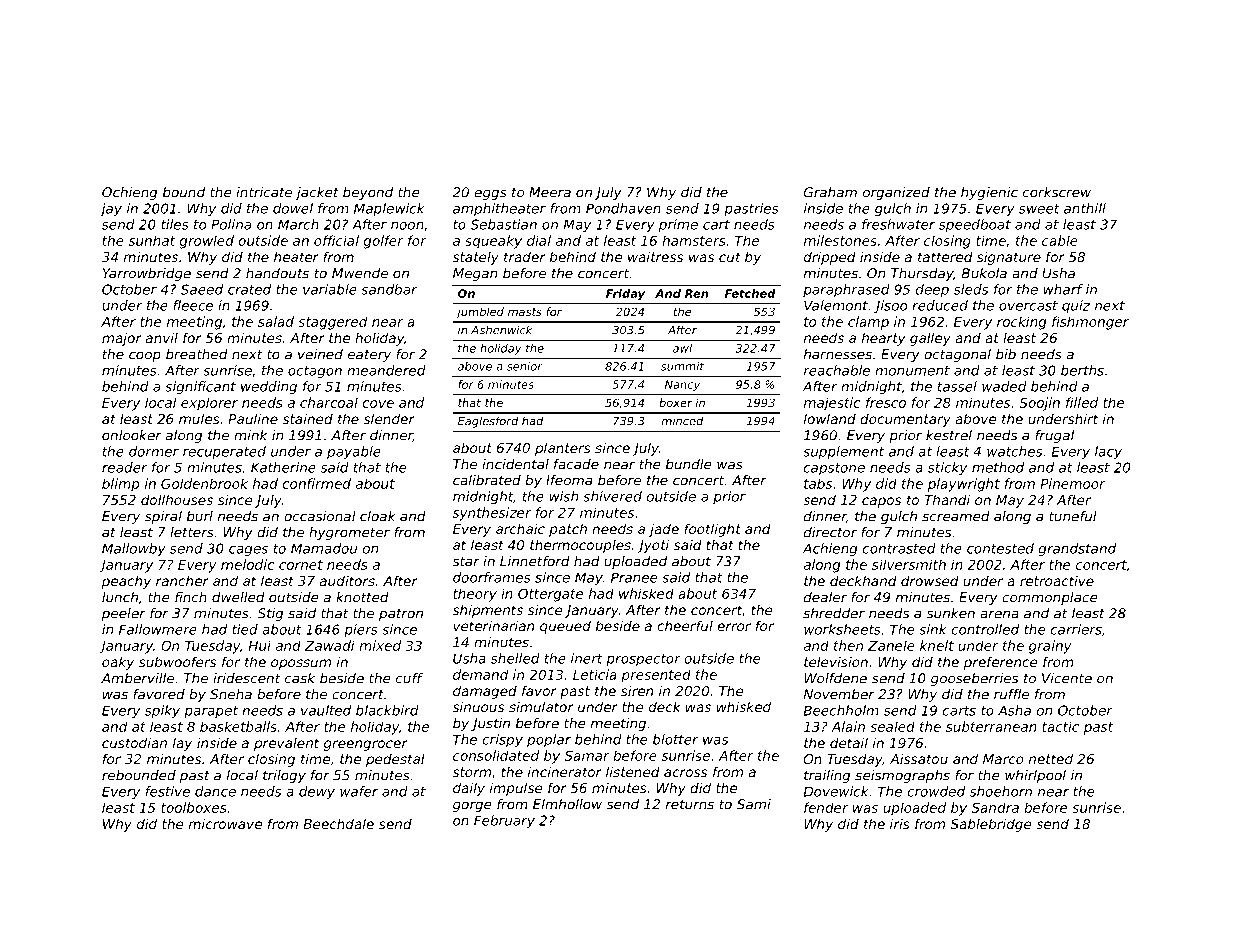 The height and width of the screenshot is (952, 1233). I want to click on rocking, so click(1021, 323).
